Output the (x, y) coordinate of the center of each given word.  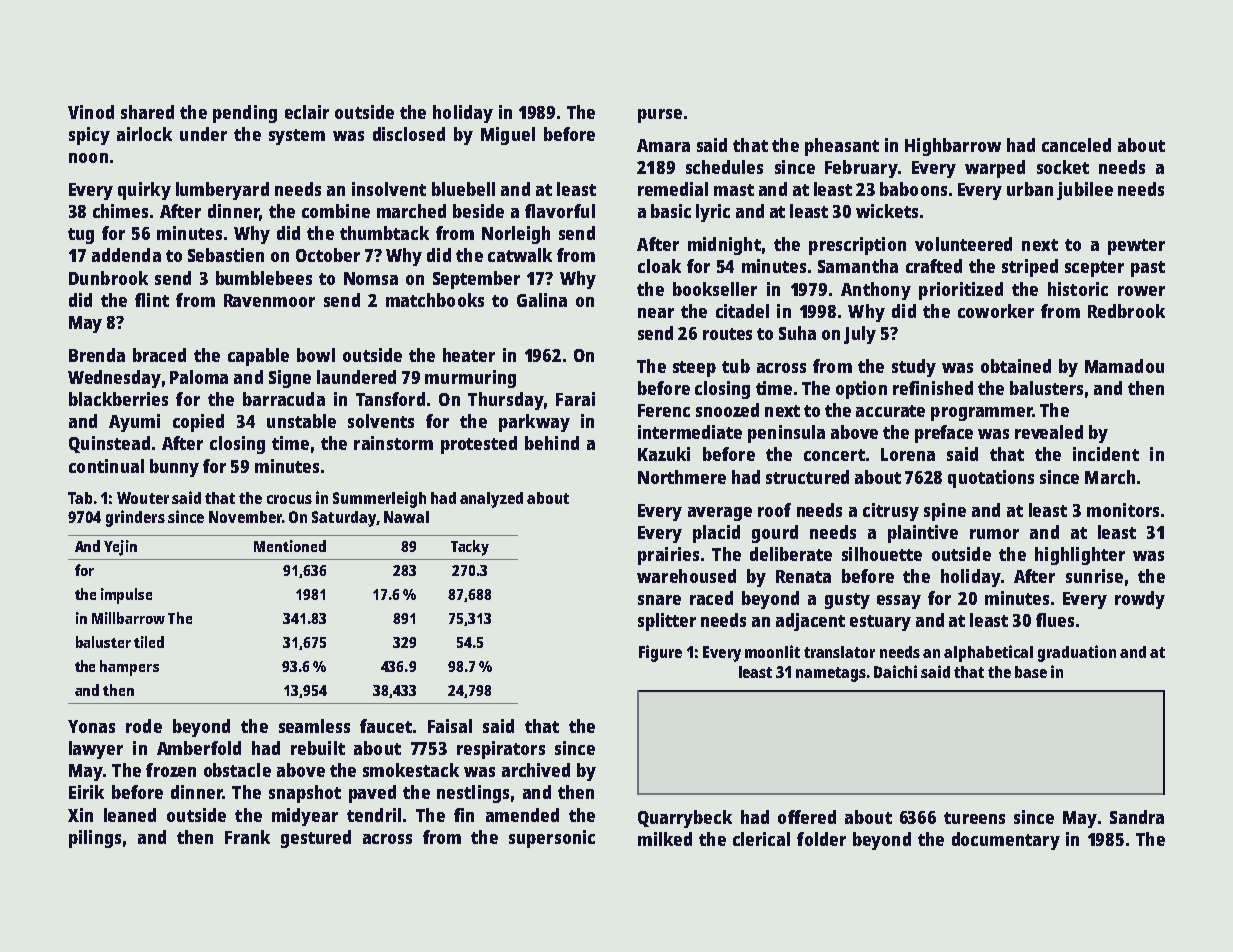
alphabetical (988, 653)
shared (147, 112)
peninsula (786, 434)
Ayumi (134, 423)
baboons (913, 189)
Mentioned (290, 546)
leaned (130, 815)
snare (659, 600)
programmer (981, 414)
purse (660, 116)
